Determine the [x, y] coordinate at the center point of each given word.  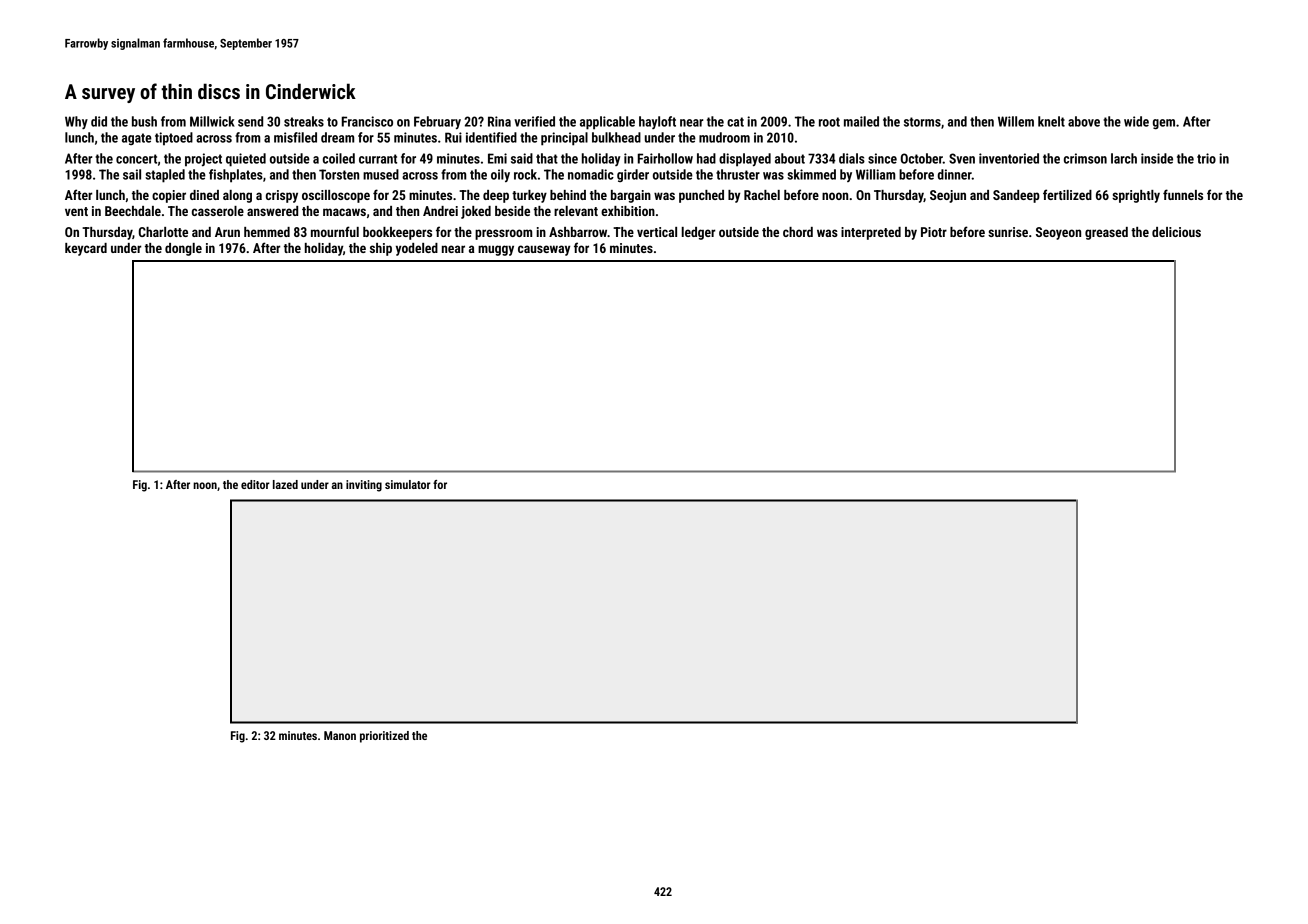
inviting [364, 486]
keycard [86, 249]
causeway [544, 250]
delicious [1176, 232]
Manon [340, 735]
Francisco [367, 121]
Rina [499, 121]
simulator [408, 484]
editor [255, 484]
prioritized [384, 737]
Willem [1016, 121]
